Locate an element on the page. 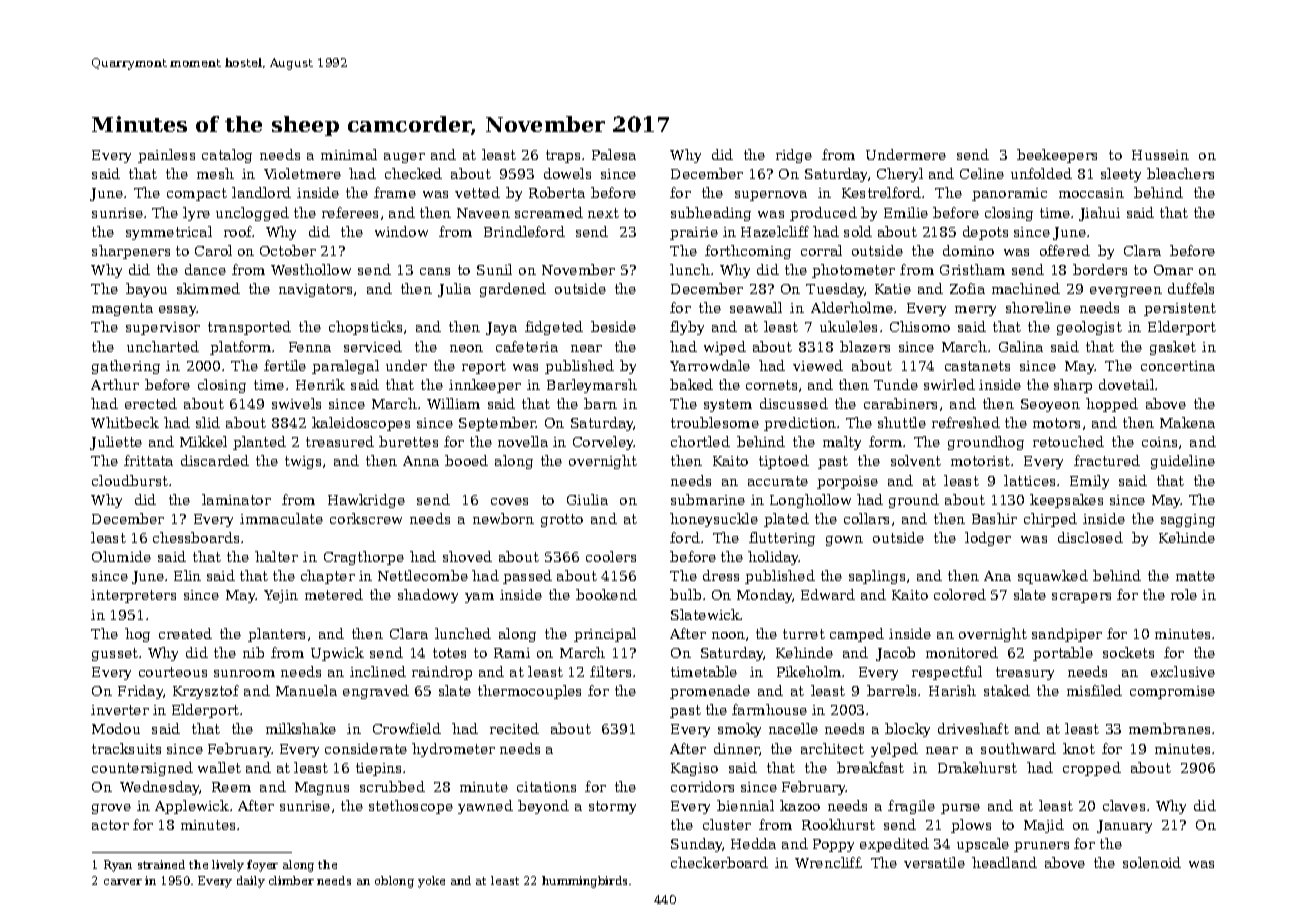 This page has width=1308, height=924. coins is located at coordinates (1159, 442).
